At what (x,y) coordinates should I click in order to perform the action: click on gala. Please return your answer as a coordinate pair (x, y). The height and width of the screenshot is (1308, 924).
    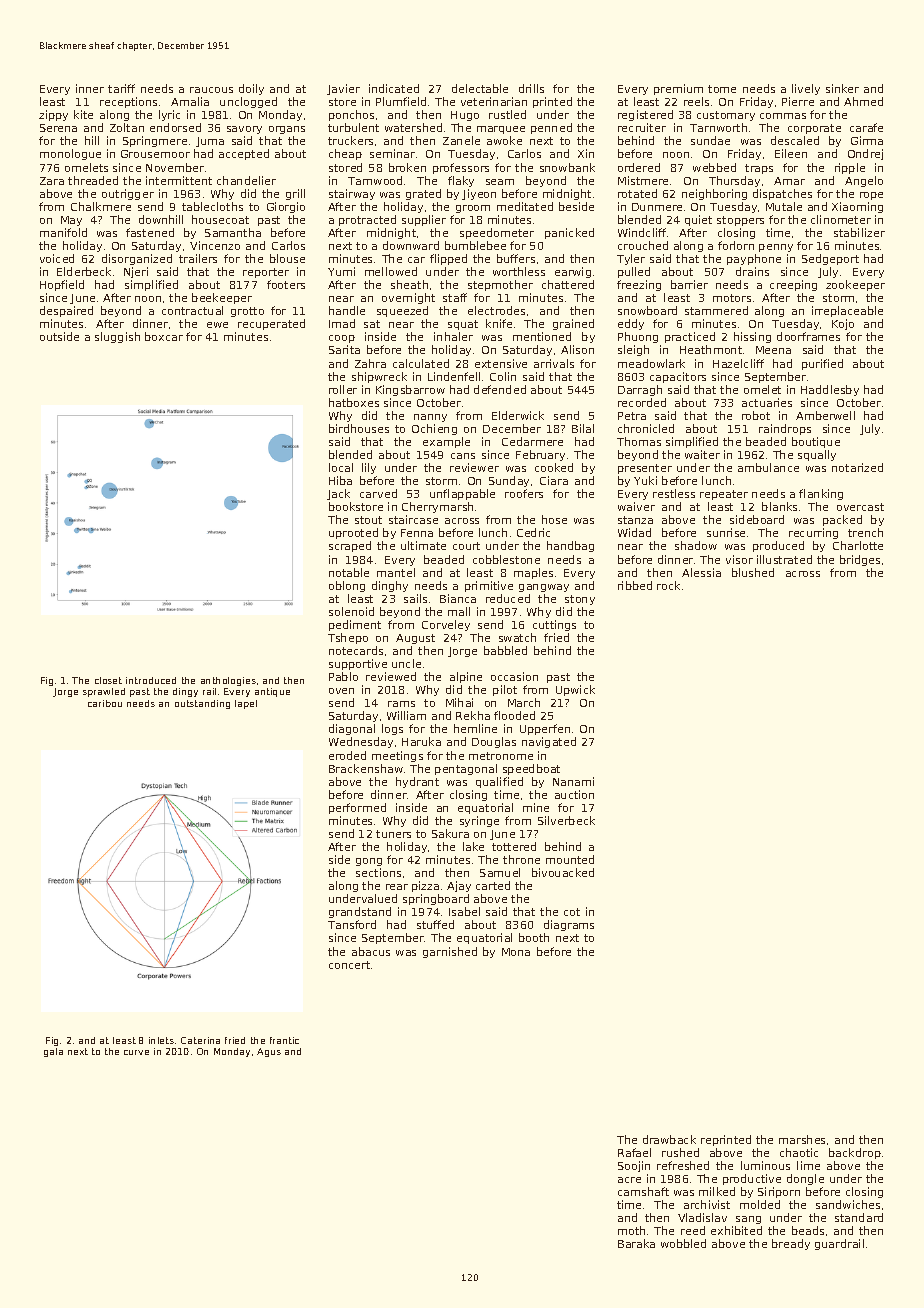
    Looking at the image, I should click on (53, 1052).
